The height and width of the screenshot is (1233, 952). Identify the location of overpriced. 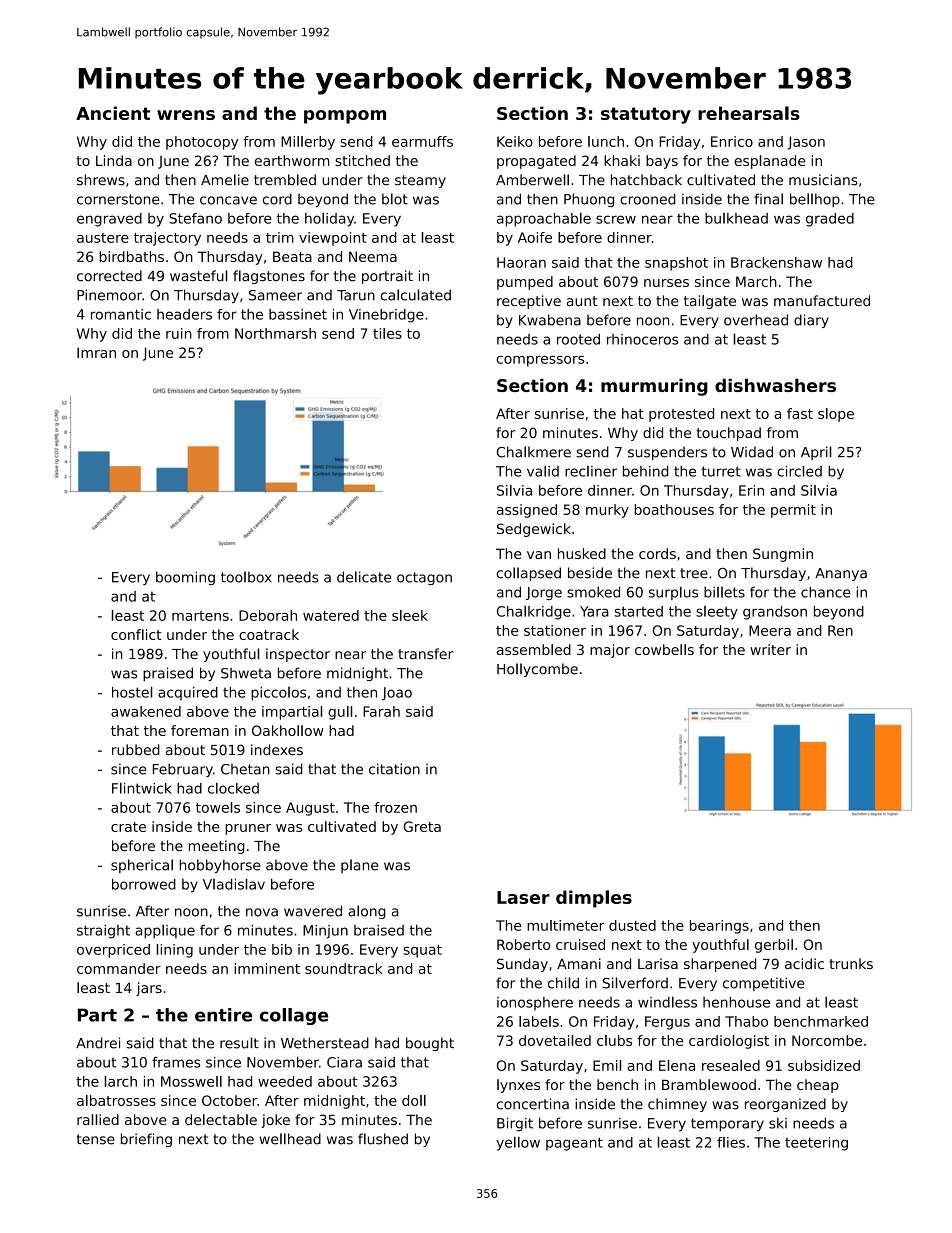
(113, 951).
